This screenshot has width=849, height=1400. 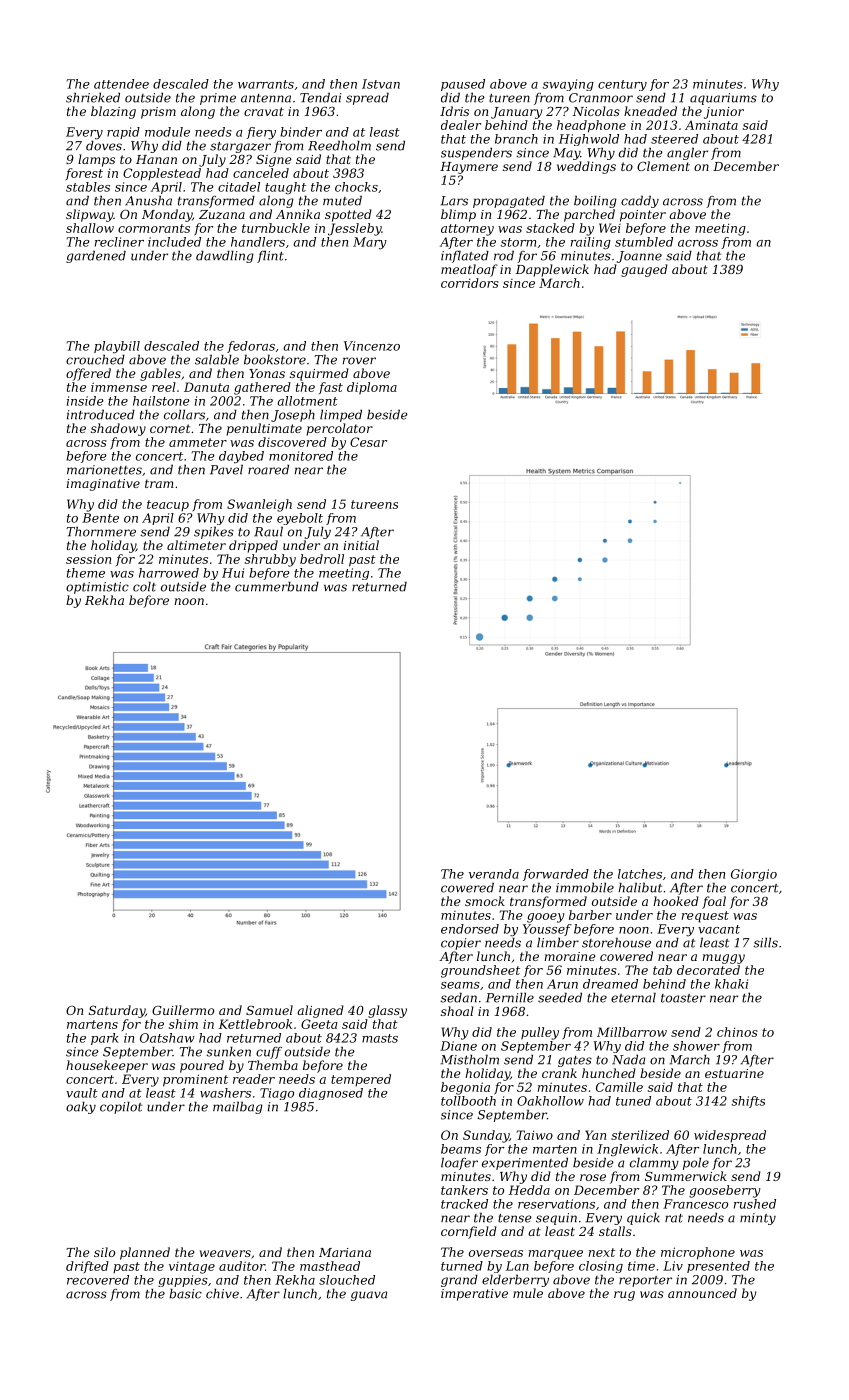 I want to click on colt, so click(x=144, y=586).
